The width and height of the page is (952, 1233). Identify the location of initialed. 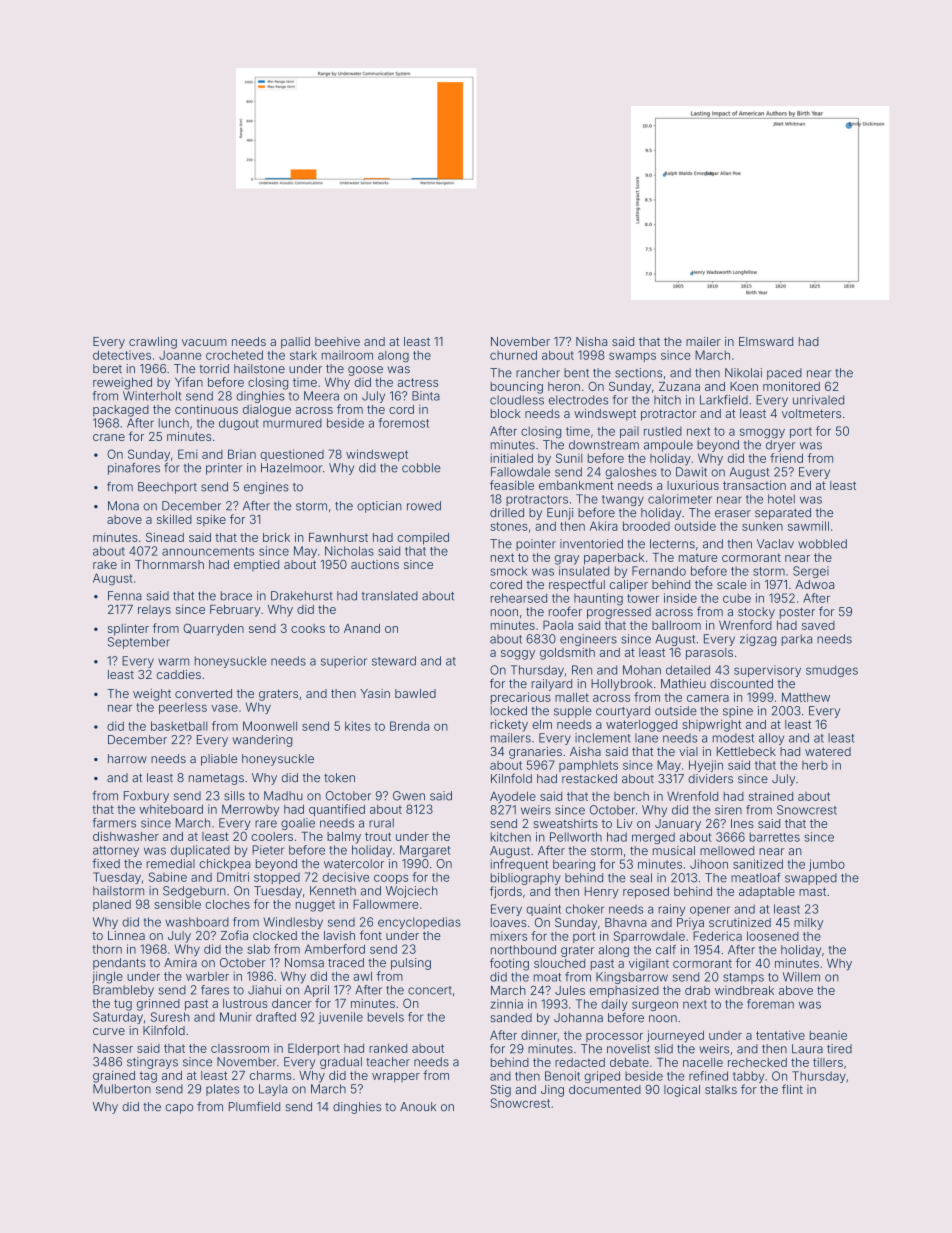
(512, 458).
